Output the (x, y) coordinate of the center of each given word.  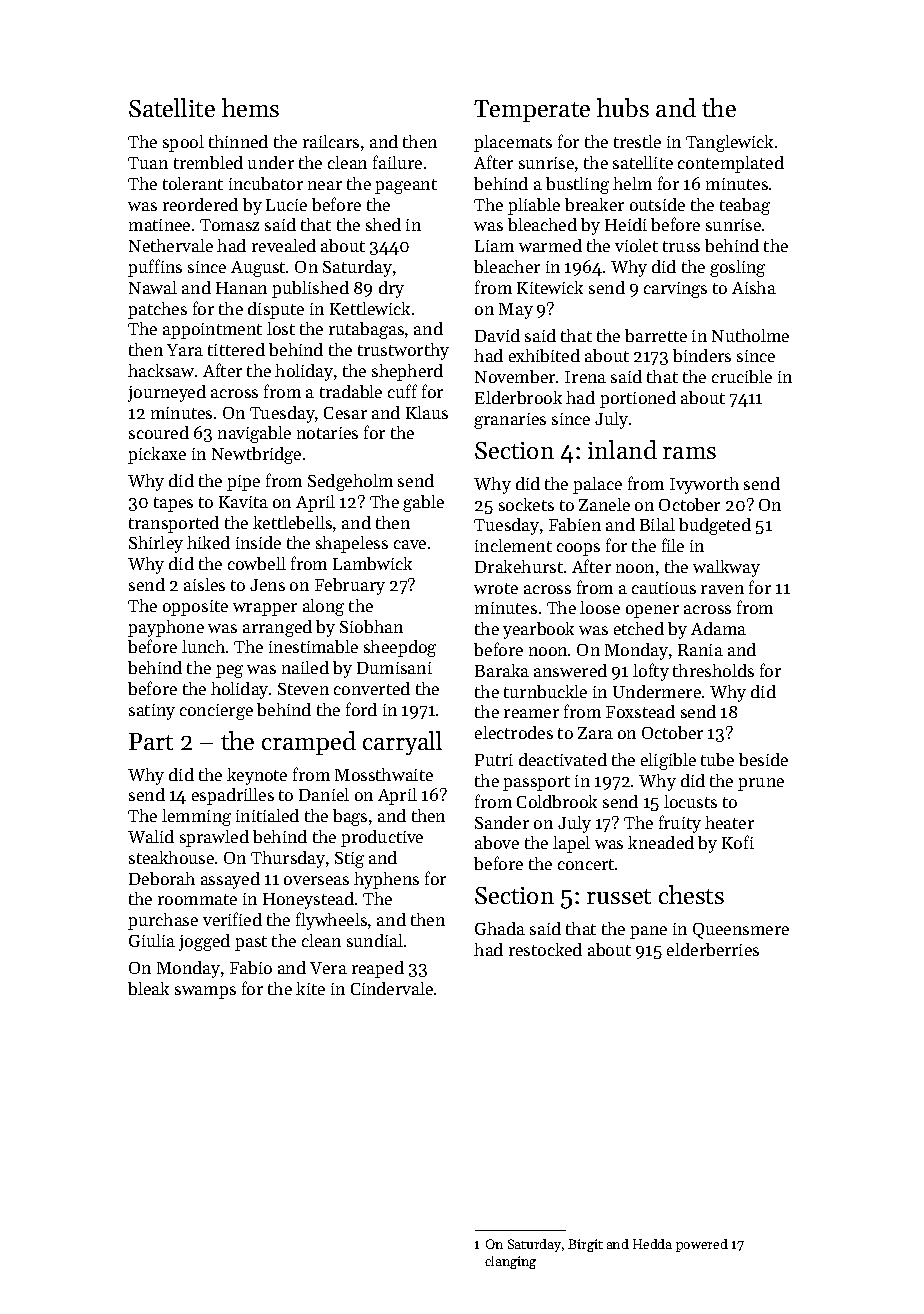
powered (702, 1245)
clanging (510, 1262)
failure (397, 162)
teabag (745, 206)
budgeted (715, 526)
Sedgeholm (350, 482)
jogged (204, 942)
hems (250, 107)
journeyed (167, 393)
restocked (545, 949)
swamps (205, 992)
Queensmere (741, 931)
